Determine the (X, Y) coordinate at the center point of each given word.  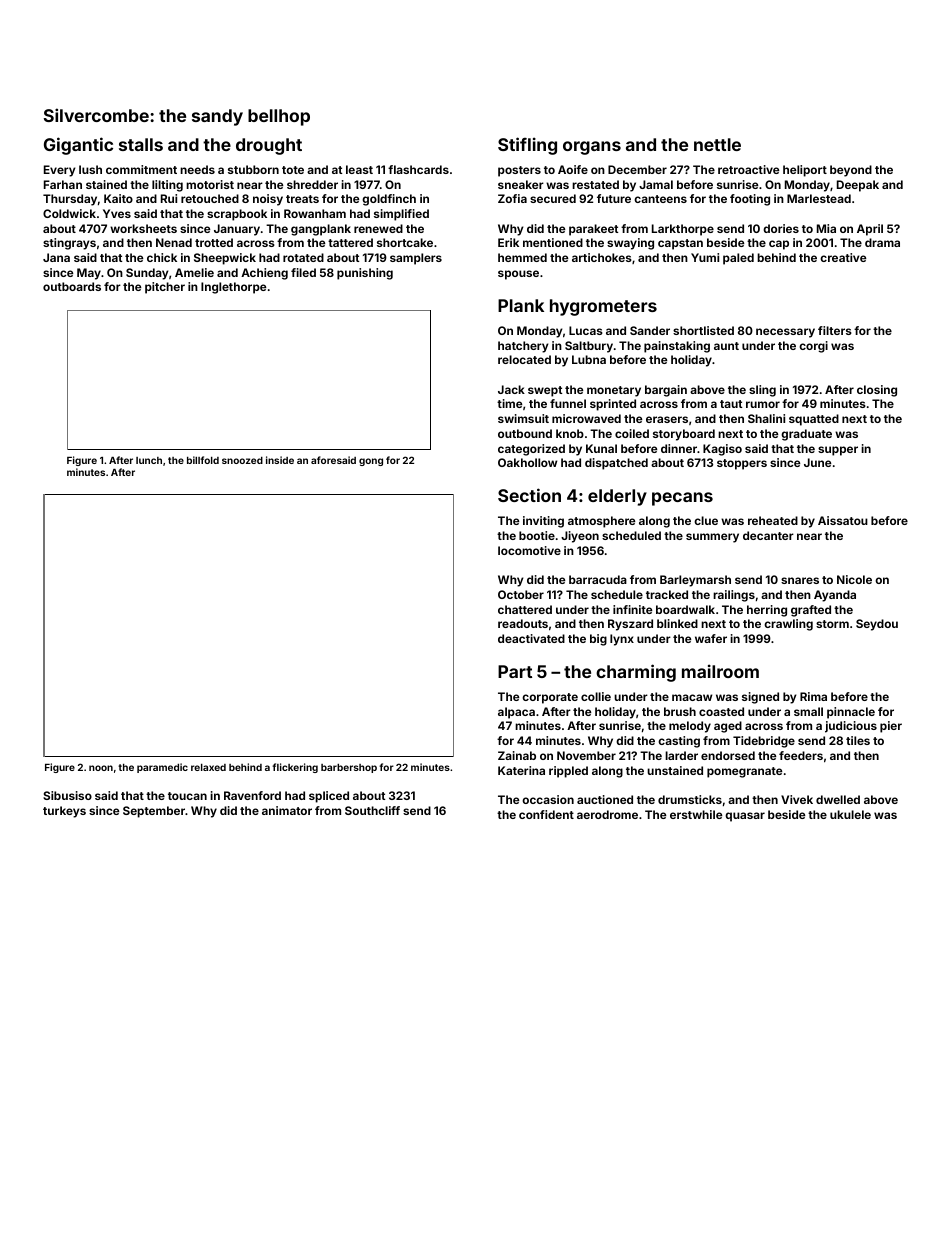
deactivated (531, 638)
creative (843, 257)
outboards (72, 286)
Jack (511, 389)
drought (269, 146)
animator (287, 810)
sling (762, 391)
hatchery (523, 347)
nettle (717, 144)
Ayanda (835, 596)
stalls (141, 144)
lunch (149, 460)
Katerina (521, 770)
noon (101, 768)
